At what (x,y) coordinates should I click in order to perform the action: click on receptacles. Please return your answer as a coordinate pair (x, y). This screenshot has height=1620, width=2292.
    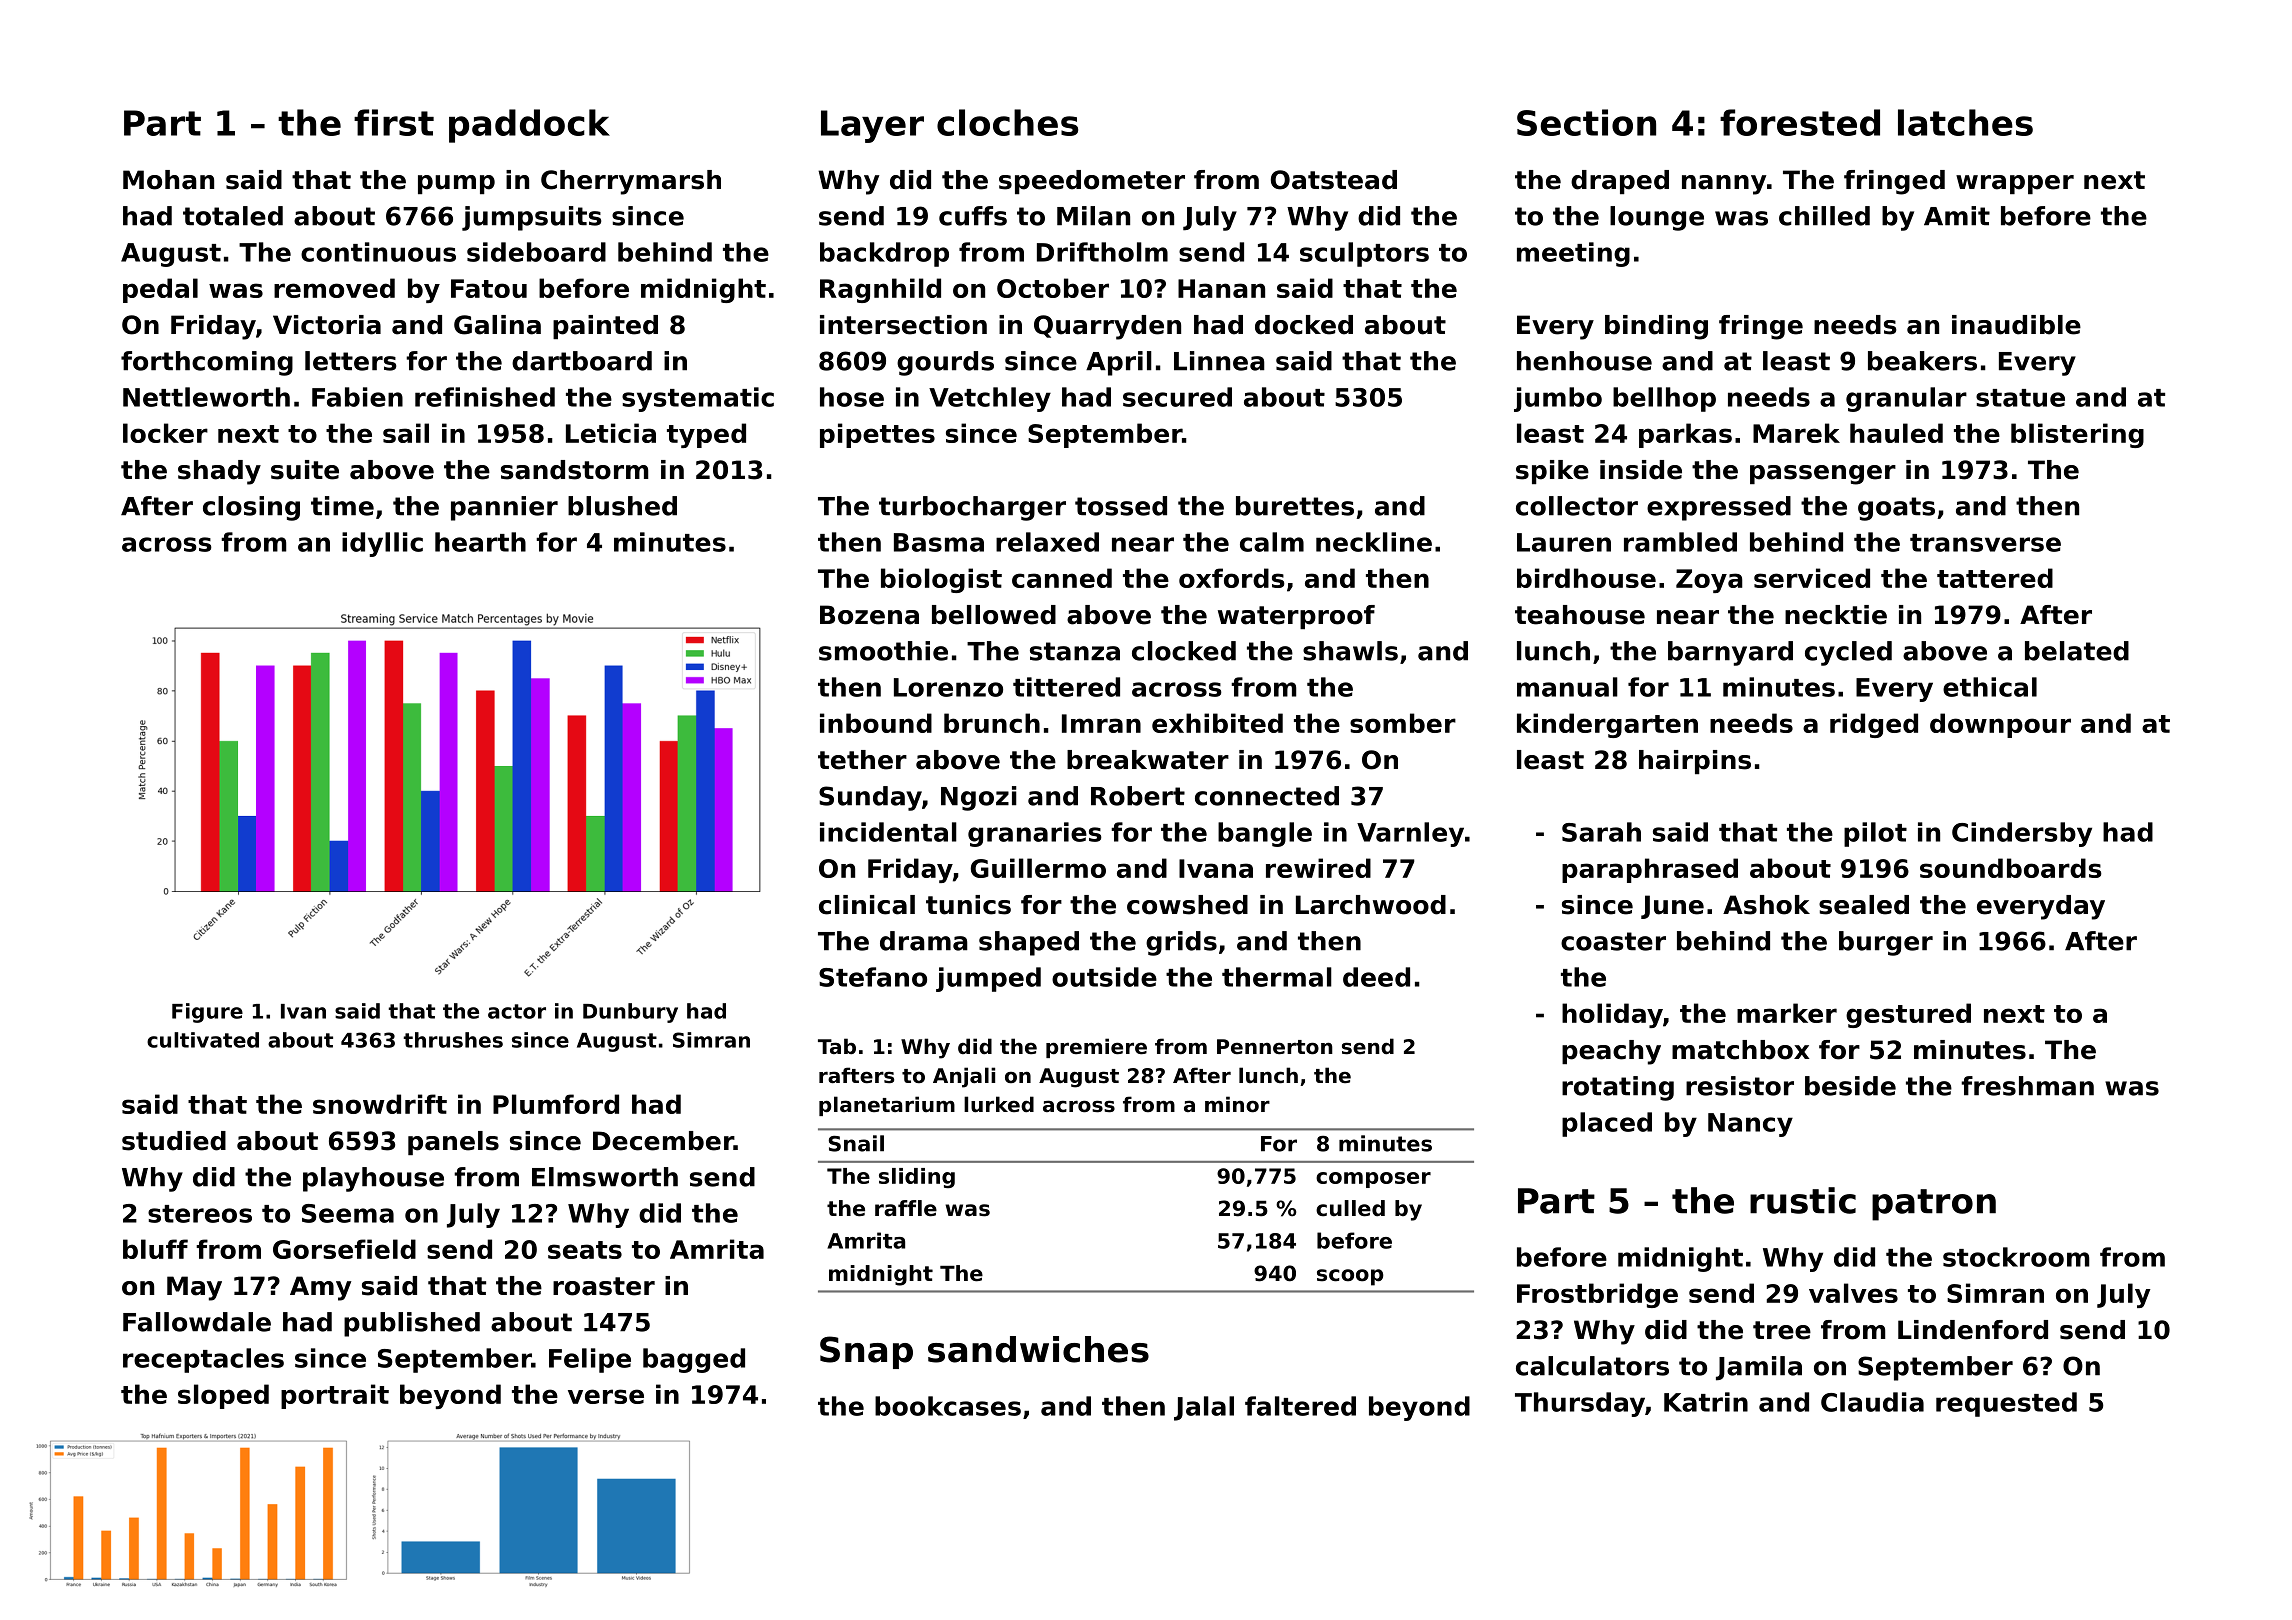
    Looking at the image, I should click on (203, 1360).
